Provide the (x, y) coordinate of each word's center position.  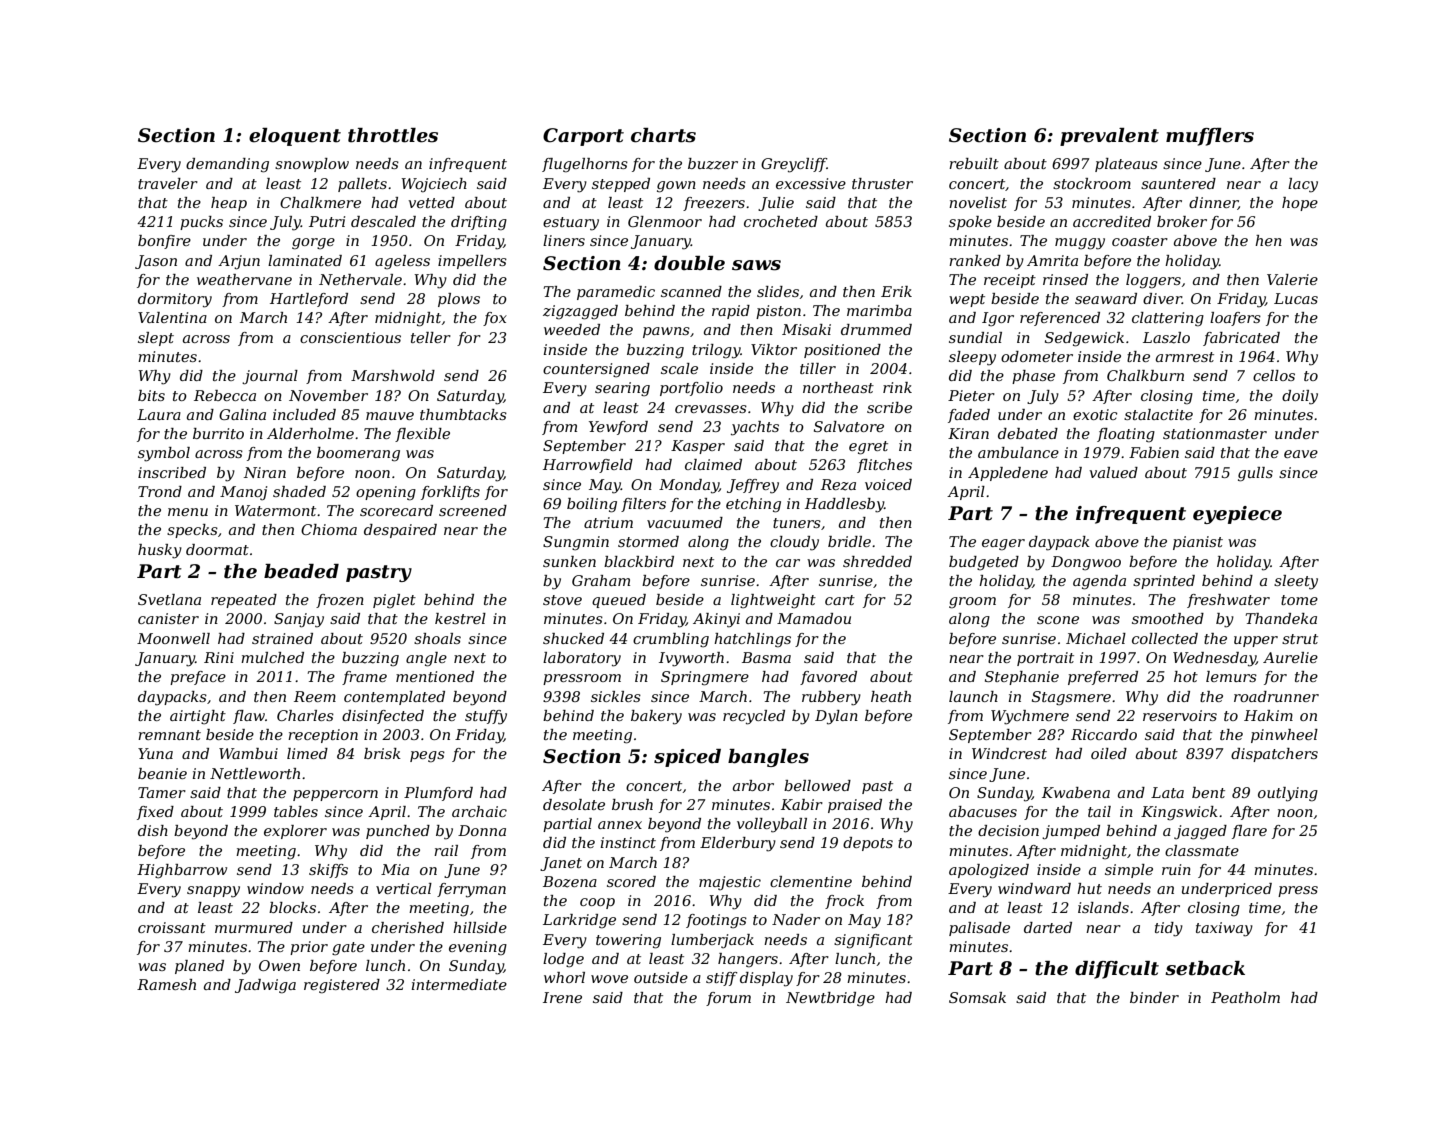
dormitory (175, 300)
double (689, 263)
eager (1003, 545)
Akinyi (716, 620)
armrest (1185, 357)
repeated (244, 601)
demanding (227, 165)
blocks (292, 907)
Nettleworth (255, 773)
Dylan (836, 717)
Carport (583, 137)
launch (973, 696)
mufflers (1210, 137)
